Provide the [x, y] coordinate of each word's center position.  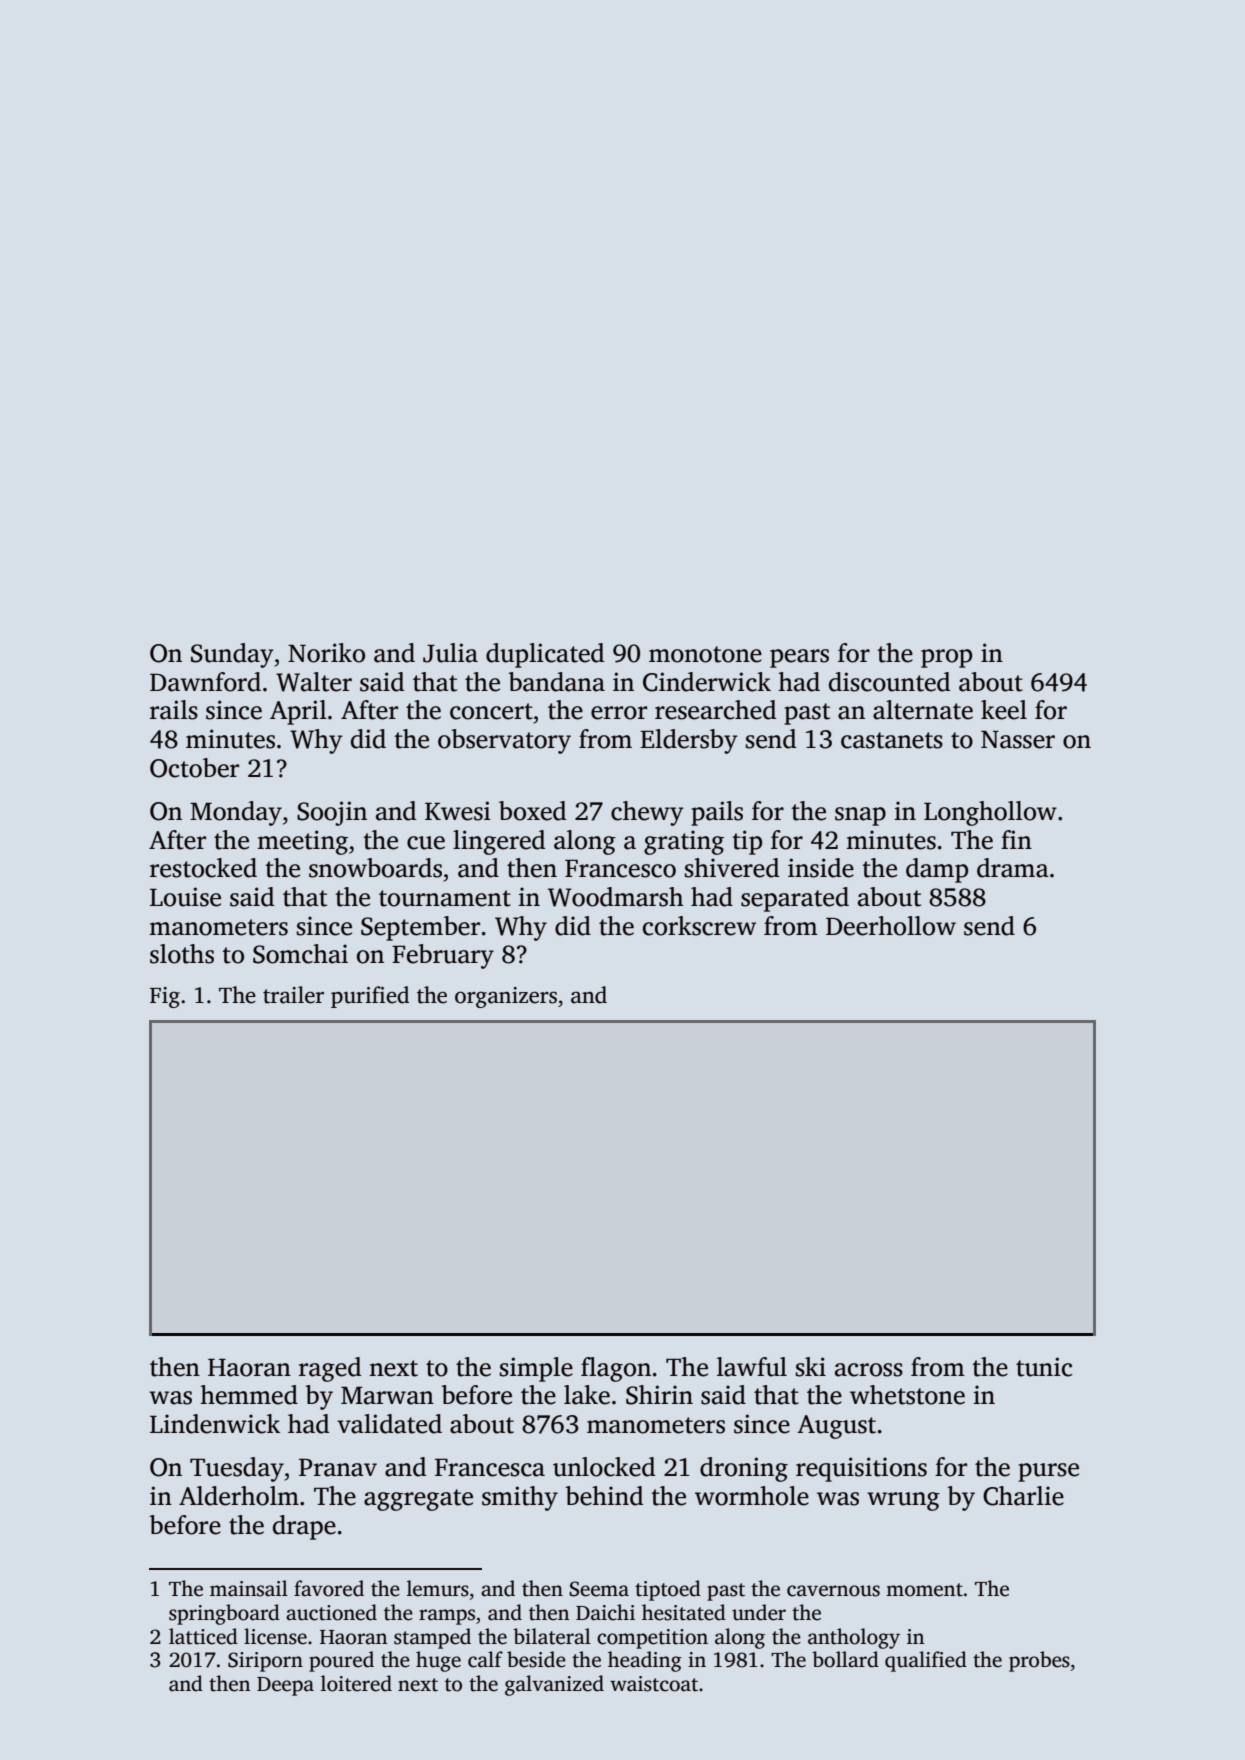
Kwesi [458, 811]
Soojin [332, 813]
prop [946, 658]
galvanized [554, 1685]
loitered [356, 1683]
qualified [926, 1661]
